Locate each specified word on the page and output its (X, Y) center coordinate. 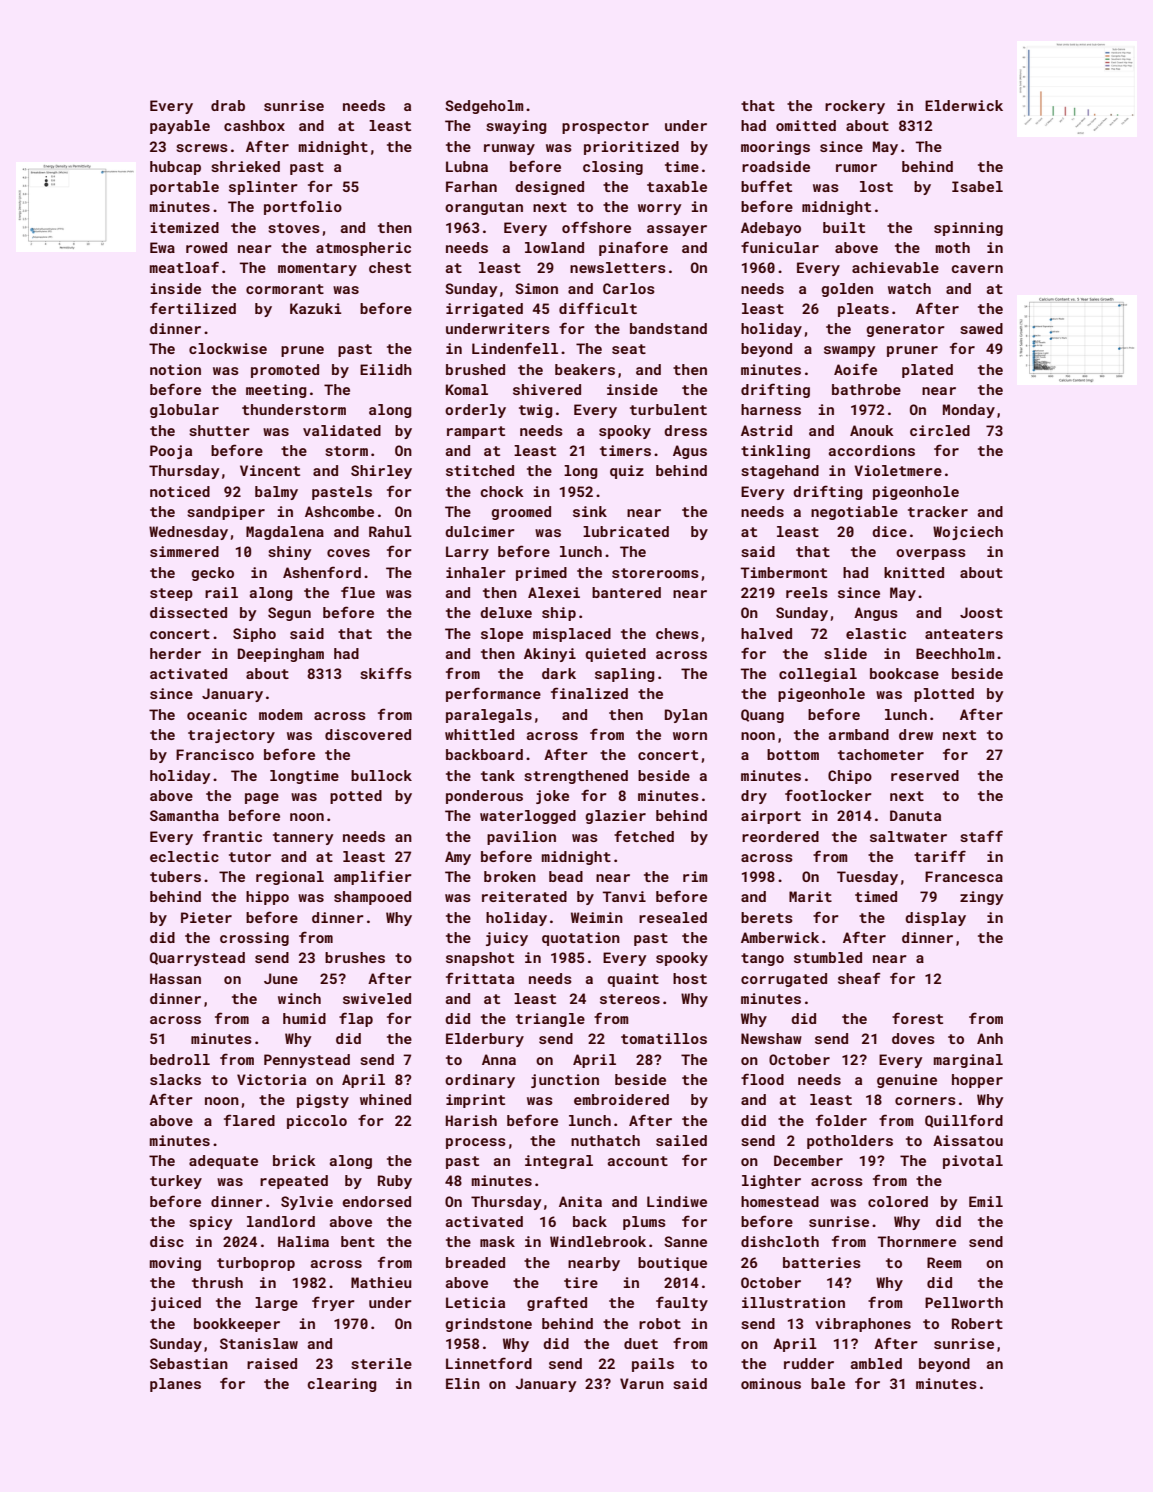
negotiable (854, 513)
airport (771, 817)
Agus (690, 452)
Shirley (381, 472)
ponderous (484, 797)
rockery (855, 107)
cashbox (254, 125)
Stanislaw (259, 1343)
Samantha (184, 815)
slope (502, 635)
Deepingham (281, 655)
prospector (605, 127)
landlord (281, 1221)
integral (559, 1162)
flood (762, 1079)
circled (940, 430)
